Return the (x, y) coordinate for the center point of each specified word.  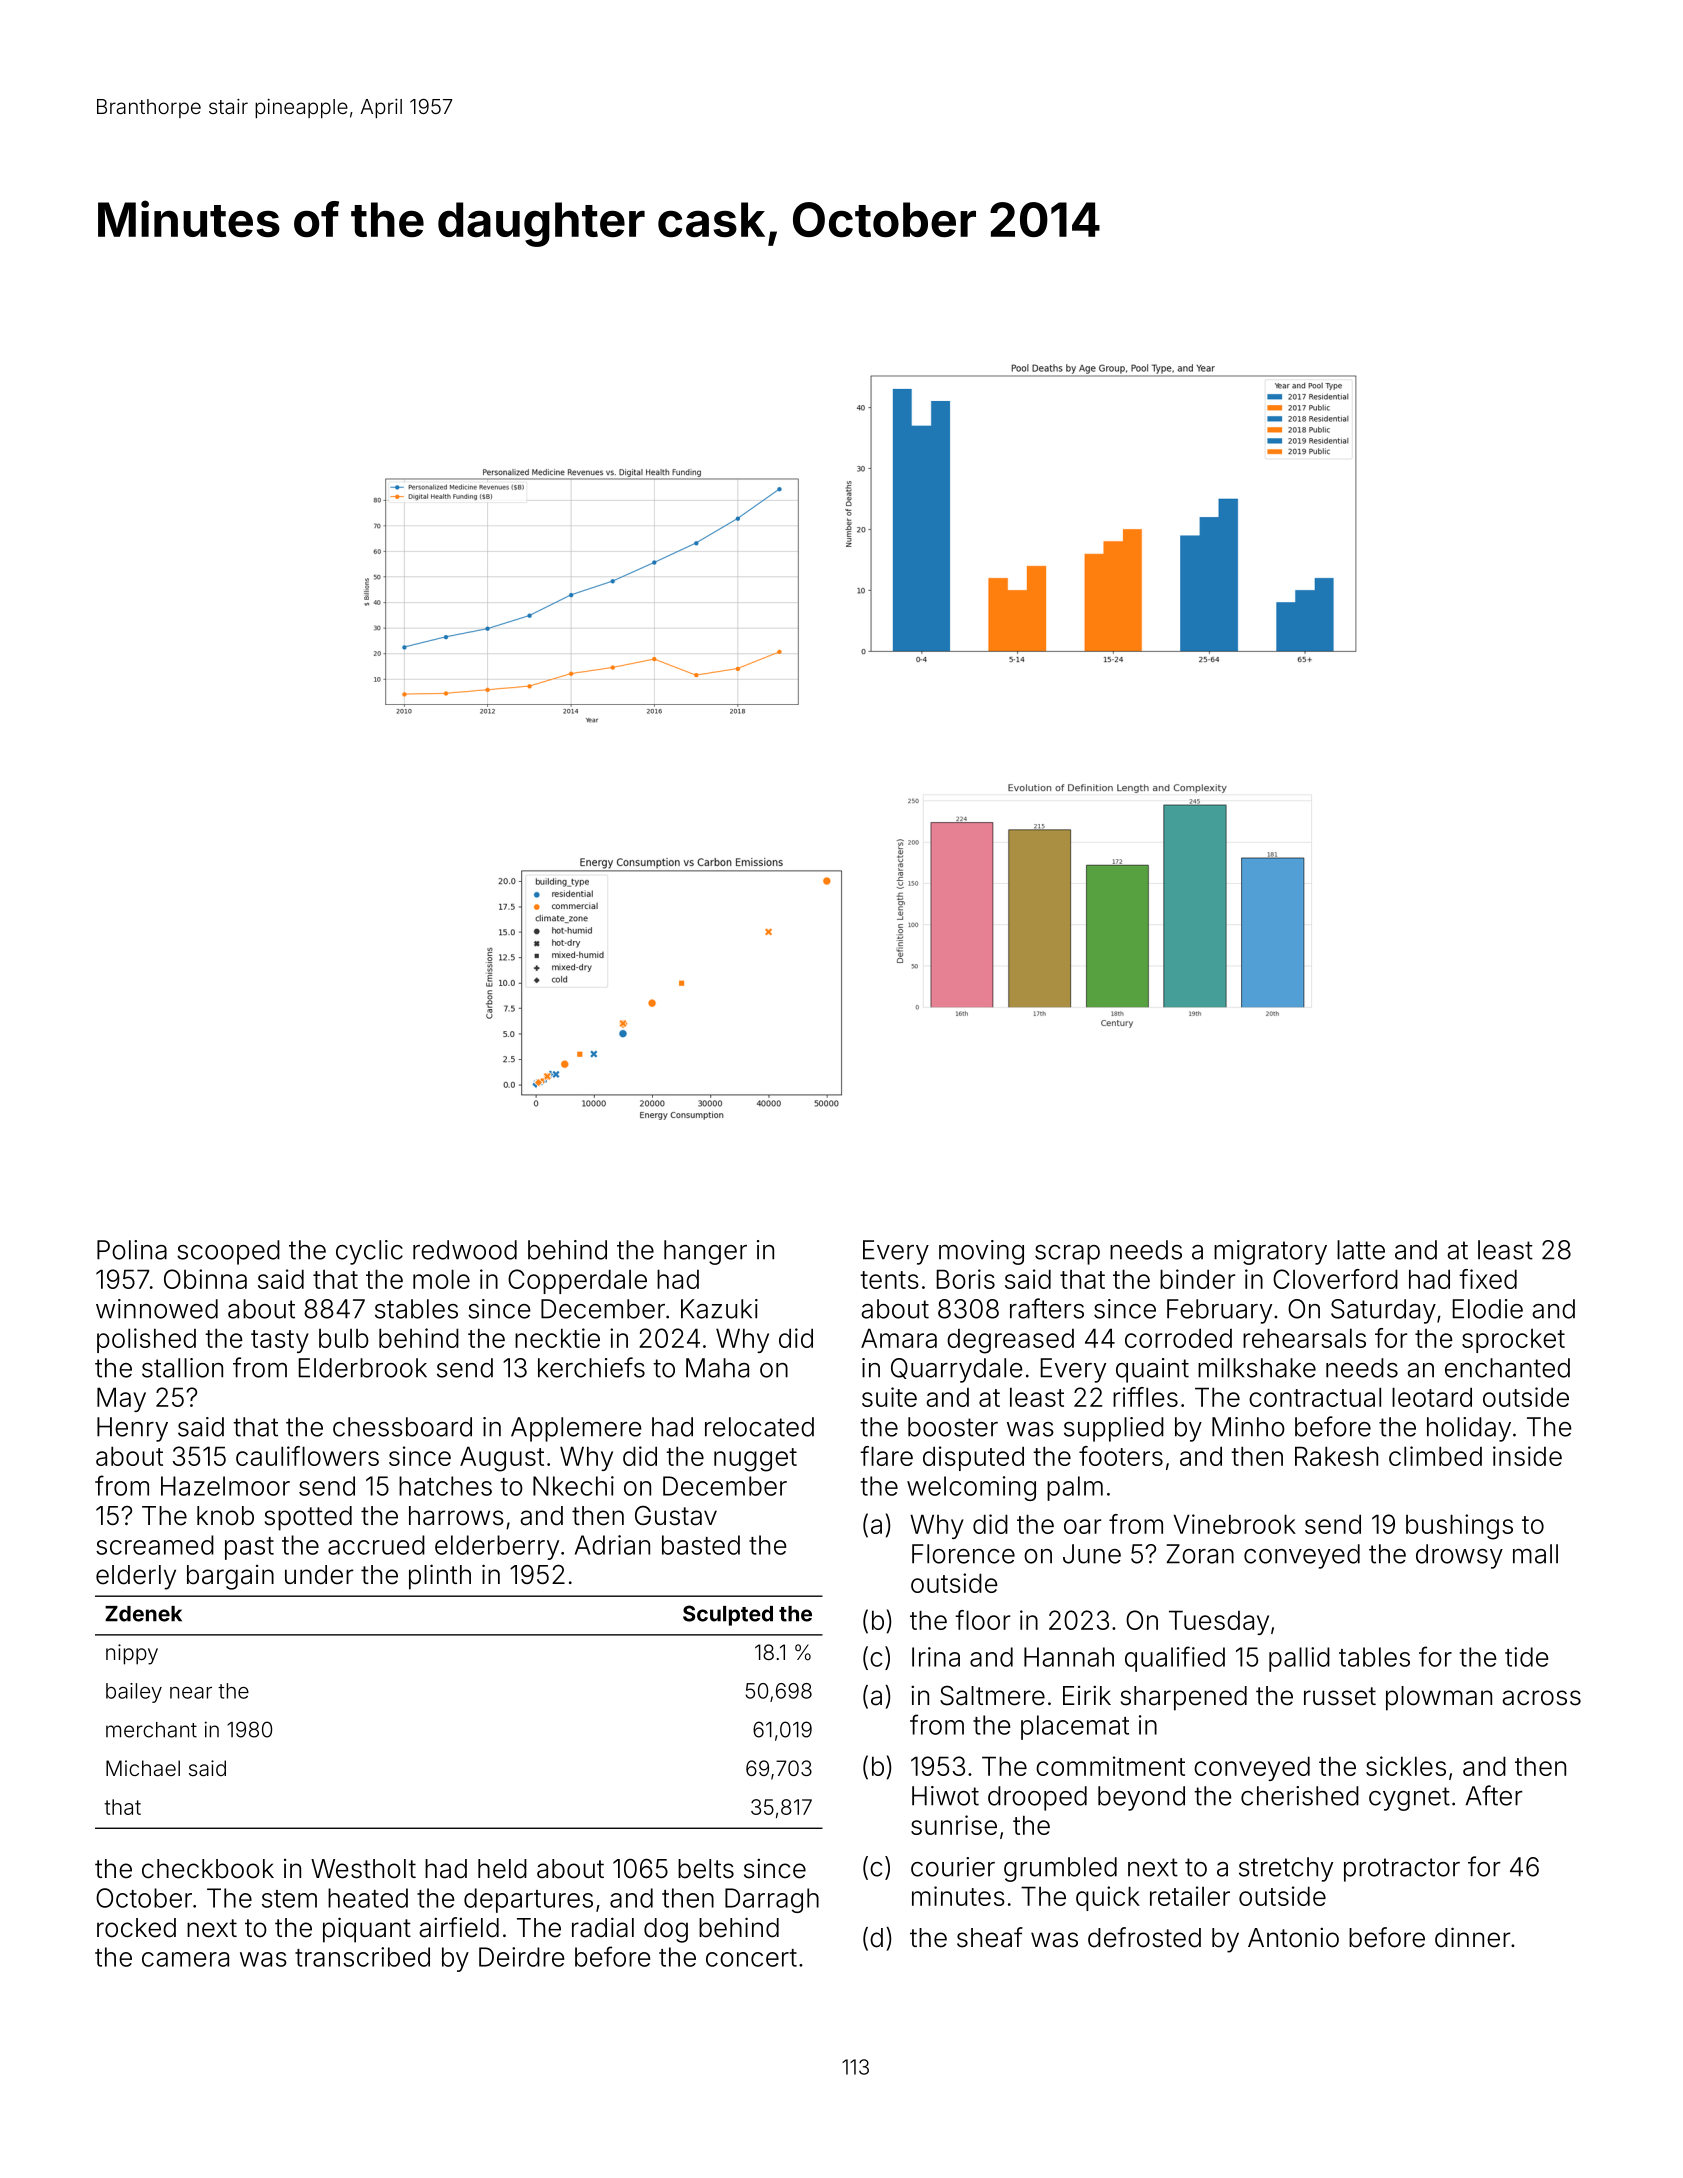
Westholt (363, 1869)
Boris (966, 1279)
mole (441, 1279)
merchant (151, 1730)
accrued (376, 1545)
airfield (459, 1927)
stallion (182, 1368)
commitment (1110, 1766)
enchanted (1507, 1368)
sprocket (1513, 1341)
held (502, 1869)
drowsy (1459, 1556)
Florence (963, 1554)
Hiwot (945, 1796)
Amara (899, 1338)
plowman (1439, 1698)
